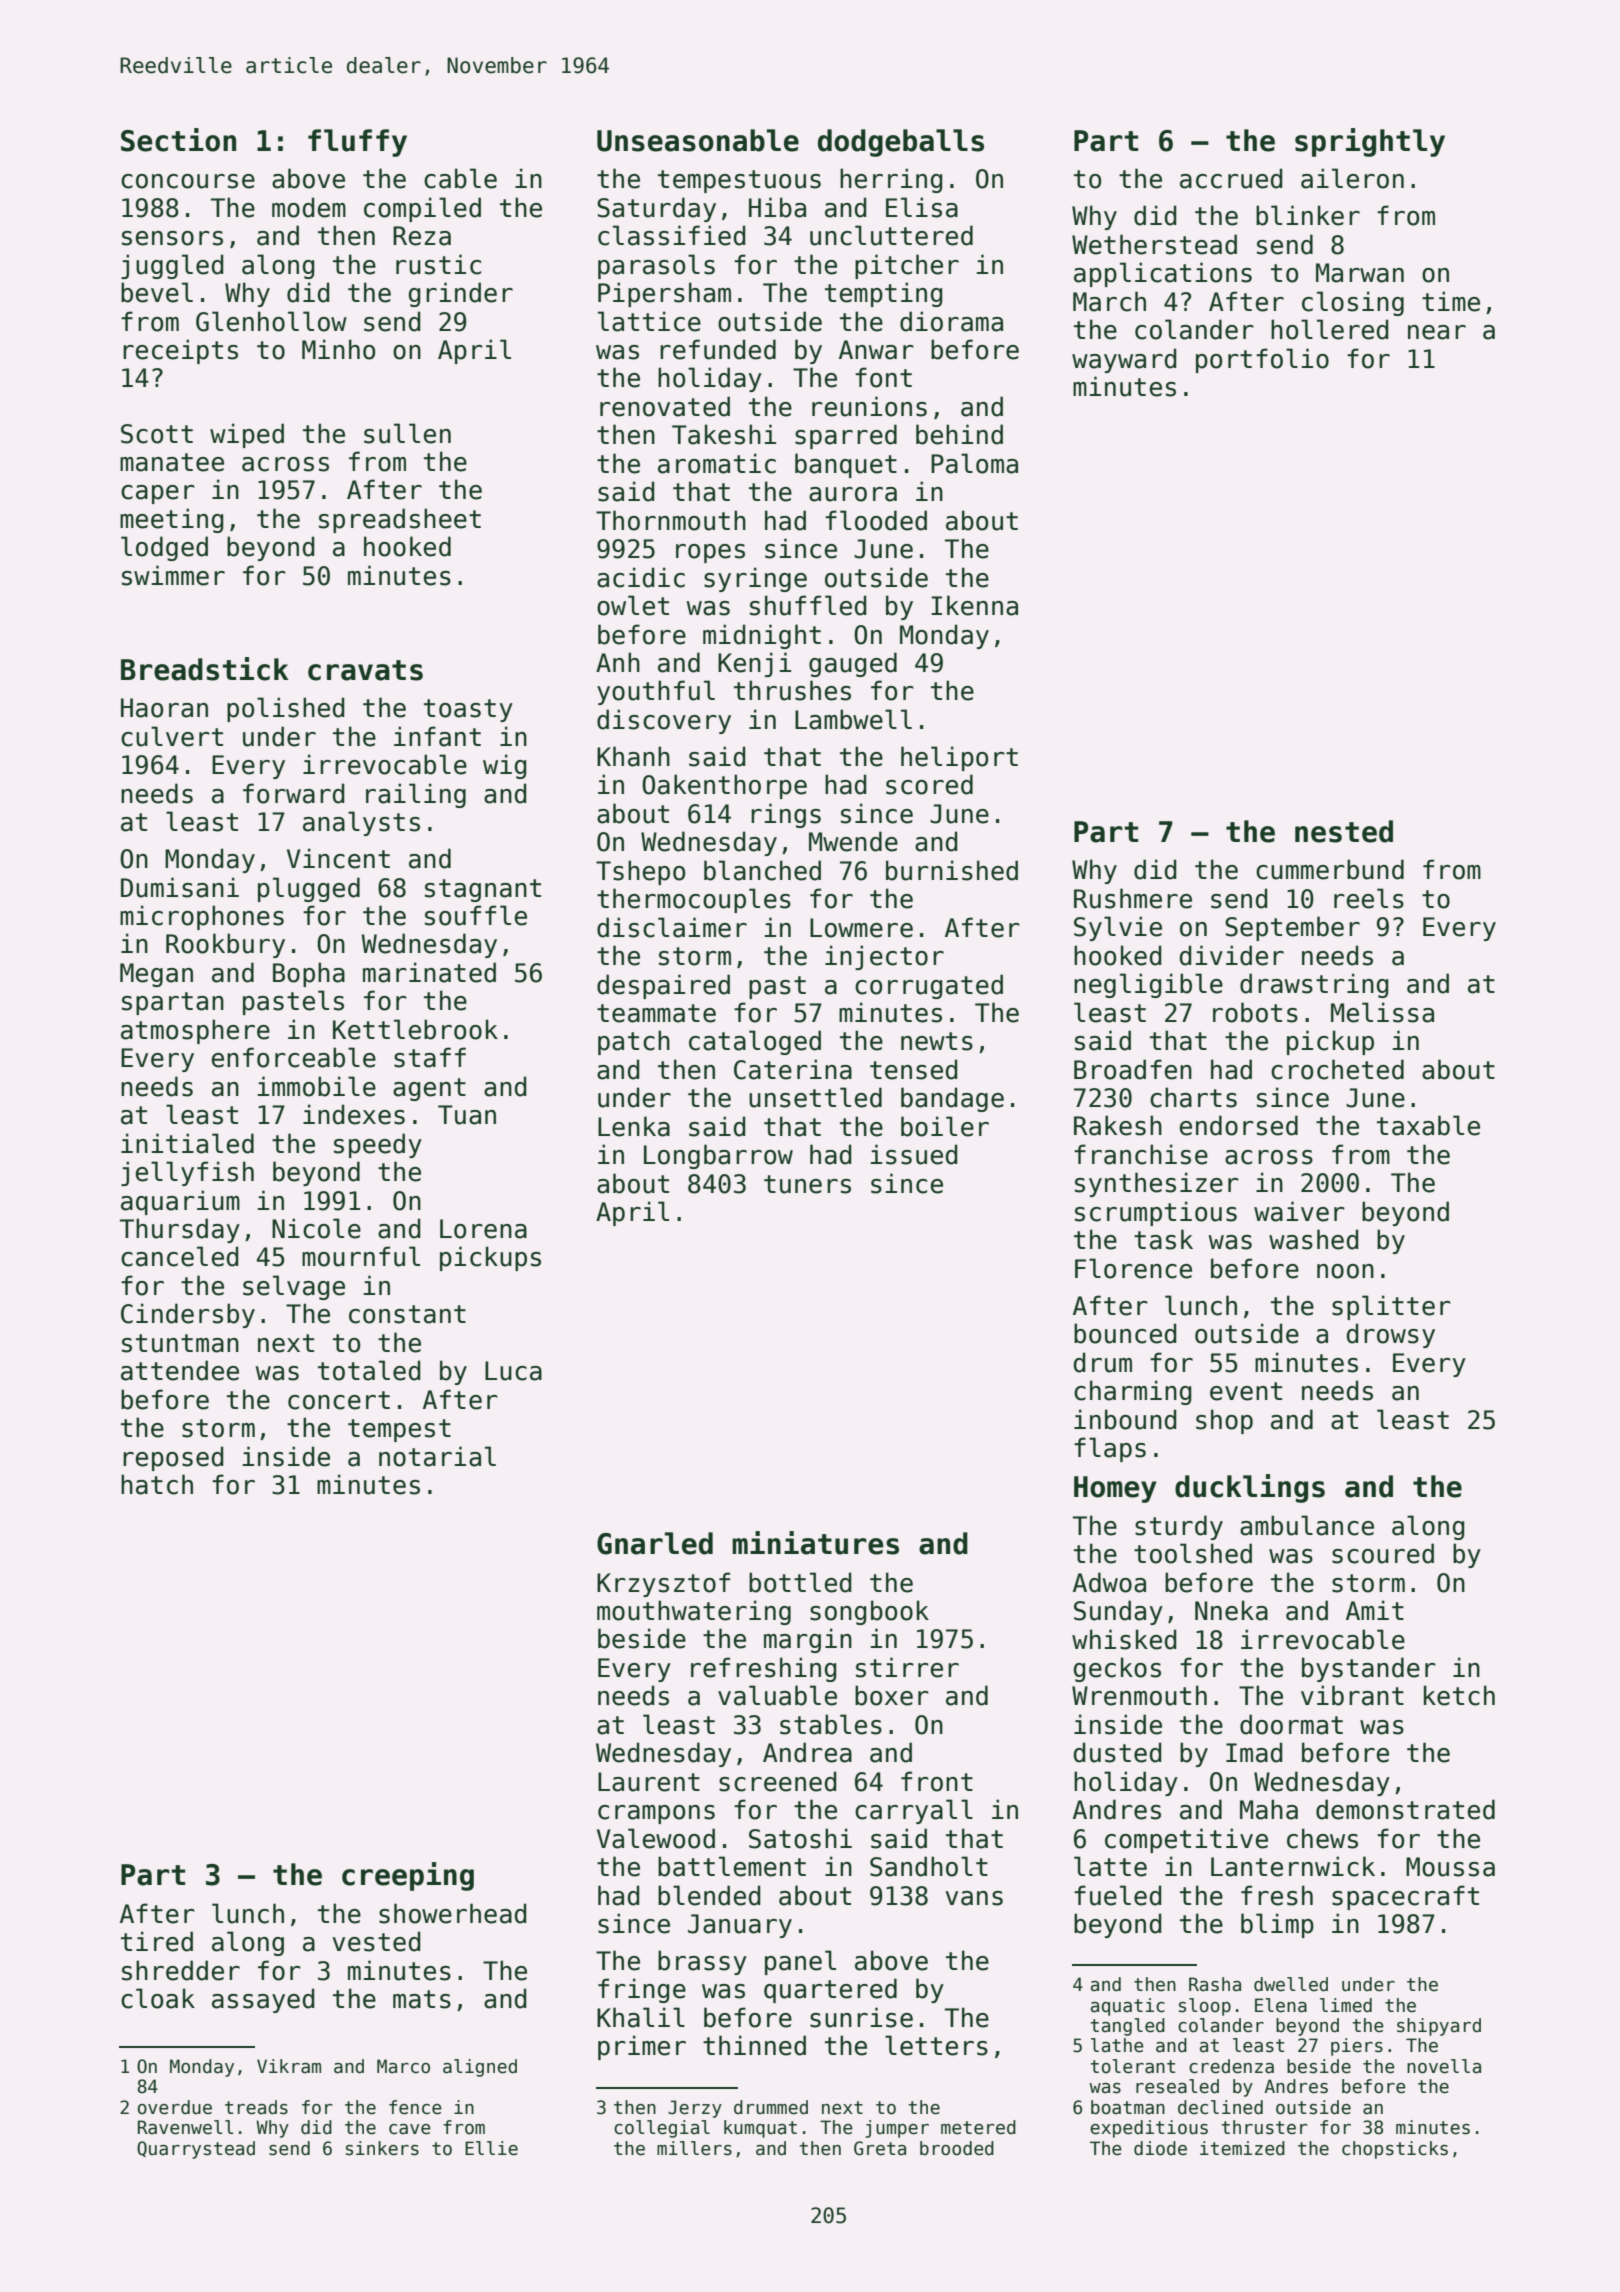 This screenshot has width=1620, height=2292. Describe the element at coordinates (172, 736) in the screenshot. I see `culvert` at that location.
